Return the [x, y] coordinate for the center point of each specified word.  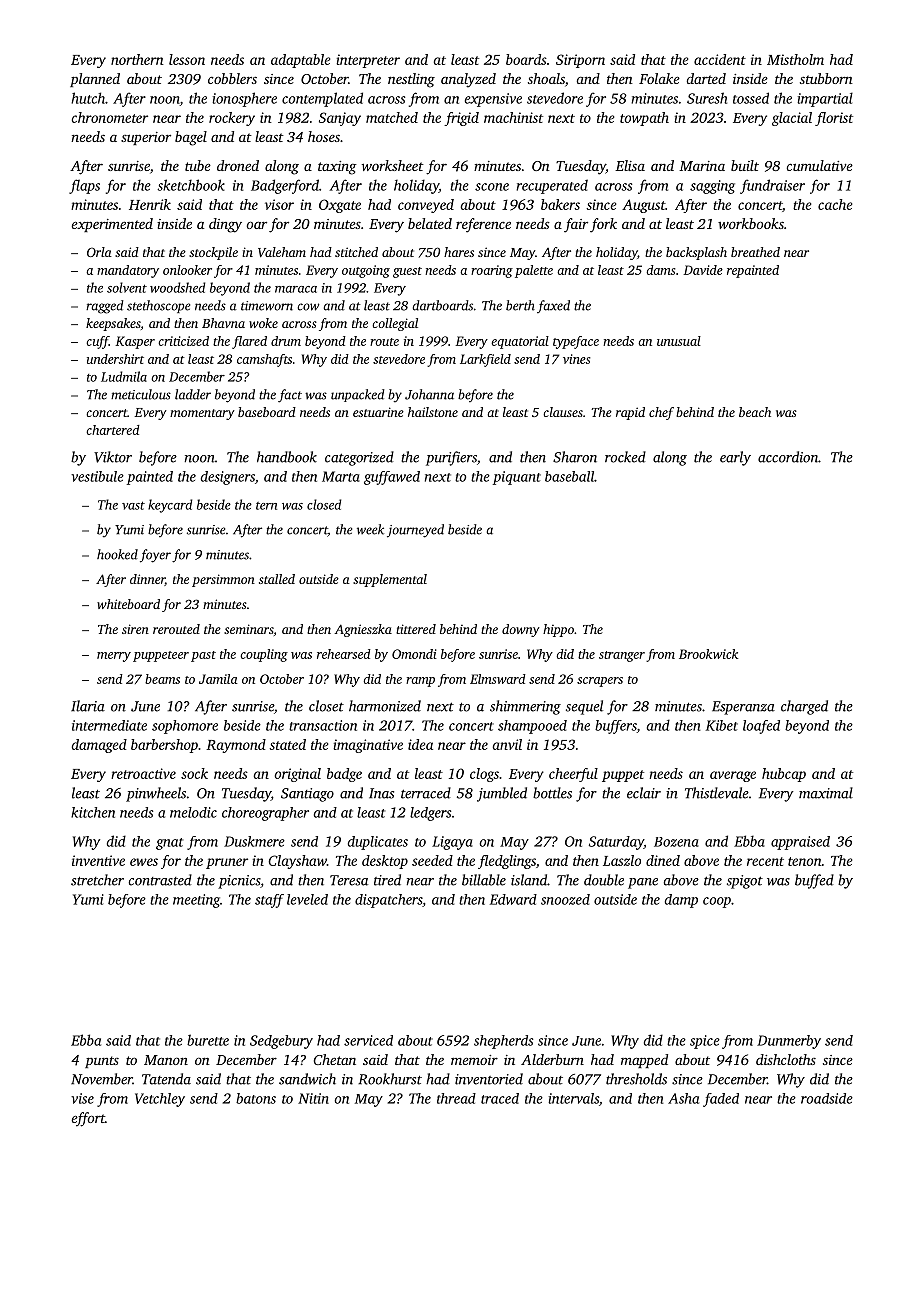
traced [500, 1098]
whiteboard [128, 604]
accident [720, 59]
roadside [827, 1098]
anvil [507, 744]
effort [88, 1119]
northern [137, 59]
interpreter [368, 61]
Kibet [722, 725]
